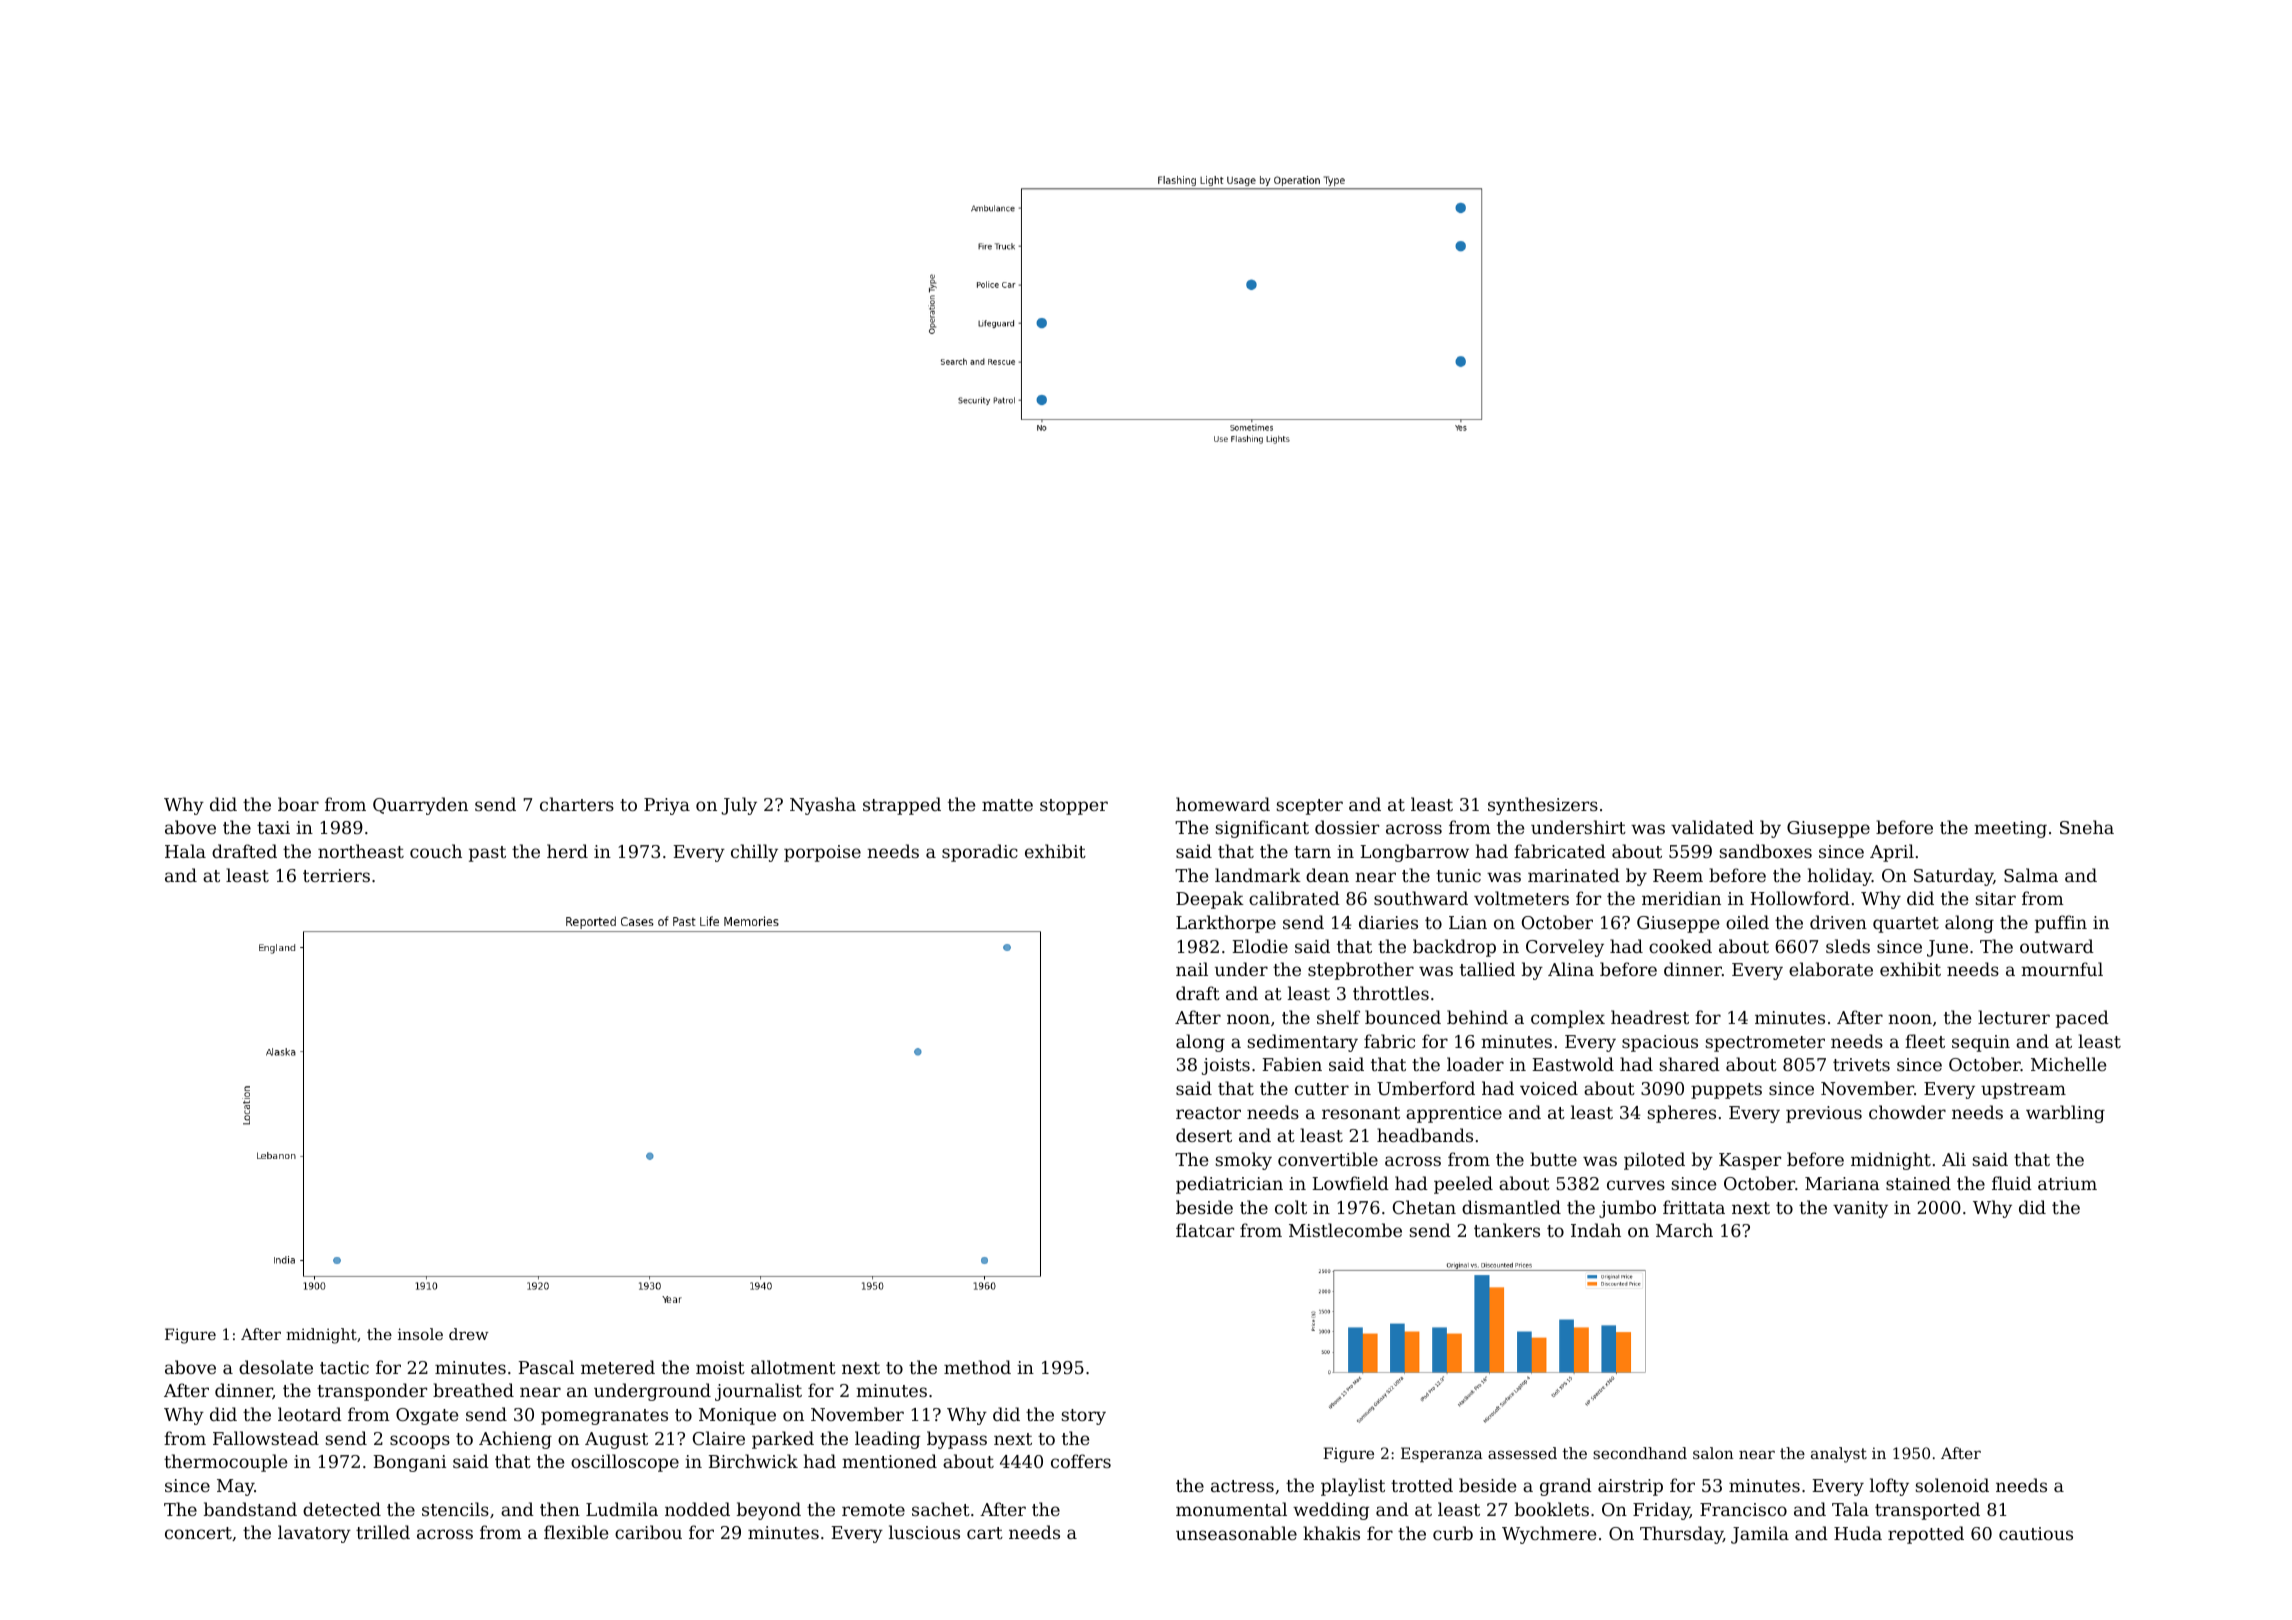 Image resolution: width=2292 pixels, height=1620 pixels. I want to click on Priya, so click(667, 806).
